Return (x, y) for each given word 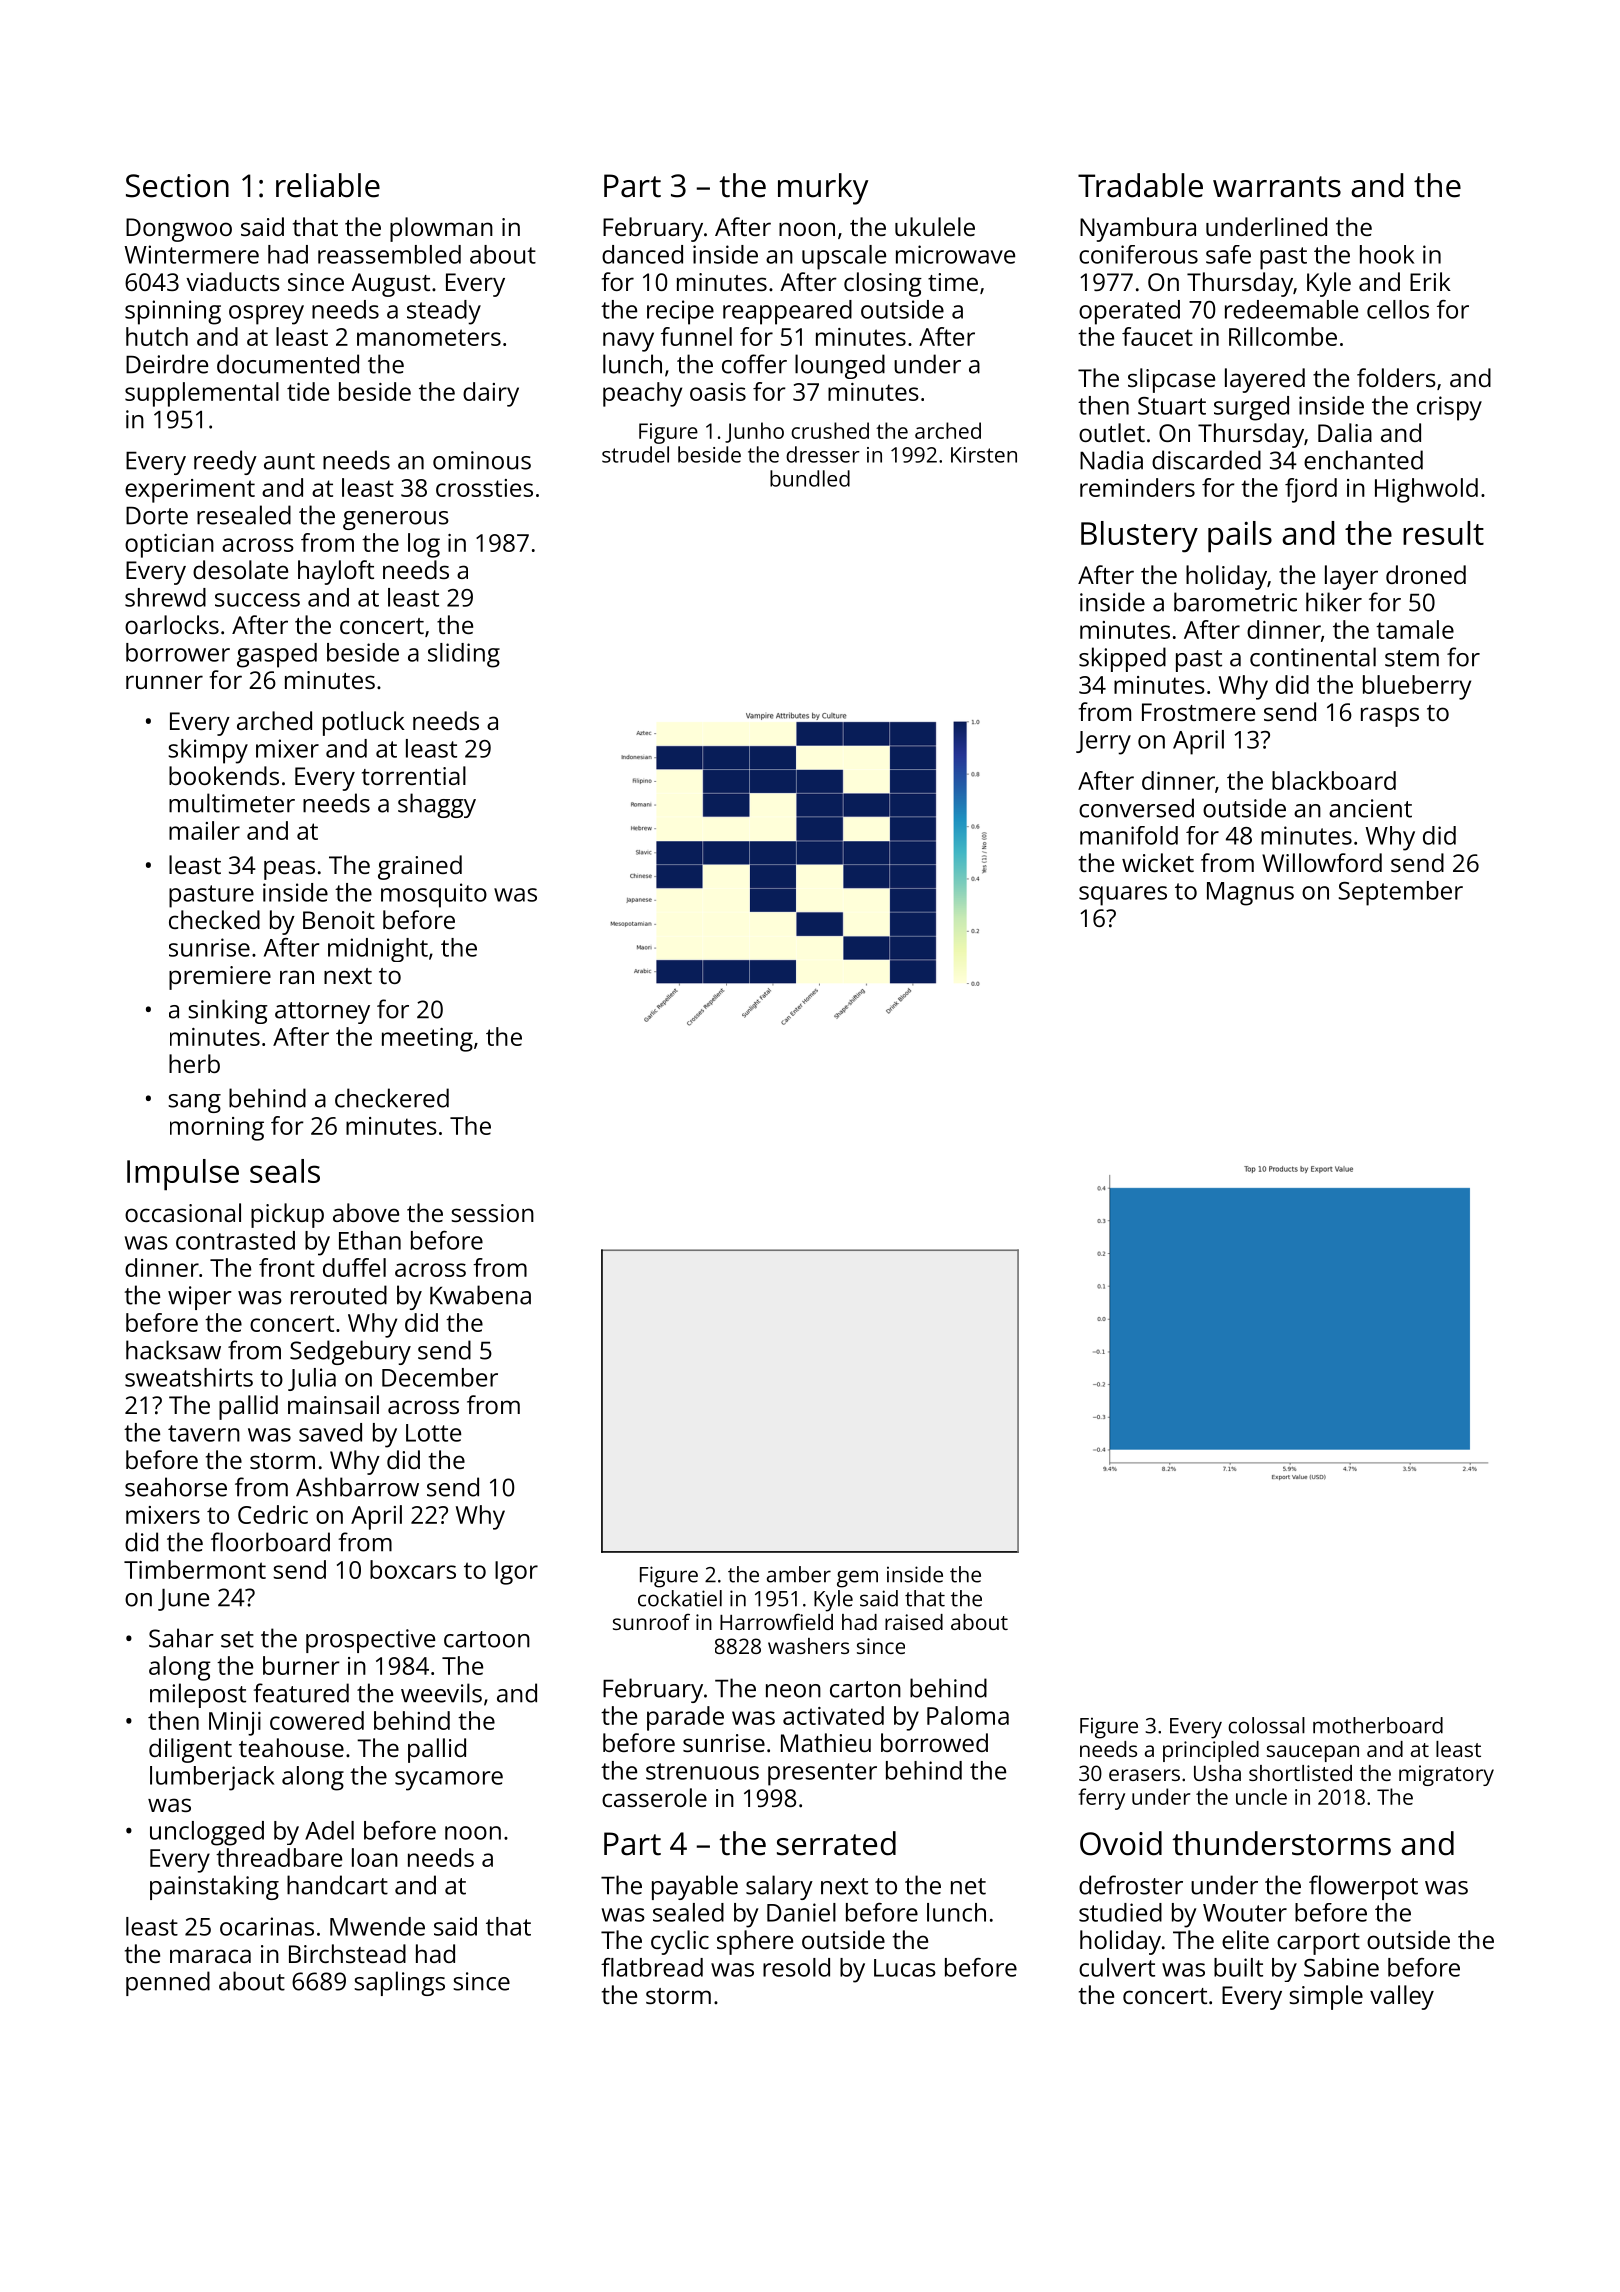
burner (301, 1665)
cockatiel (680, 1598)
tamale (1415, 629)
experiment (190, 491)
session (492, 1213)
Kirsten (984, 455)
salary (779, 1887)
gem (857, 1579)
